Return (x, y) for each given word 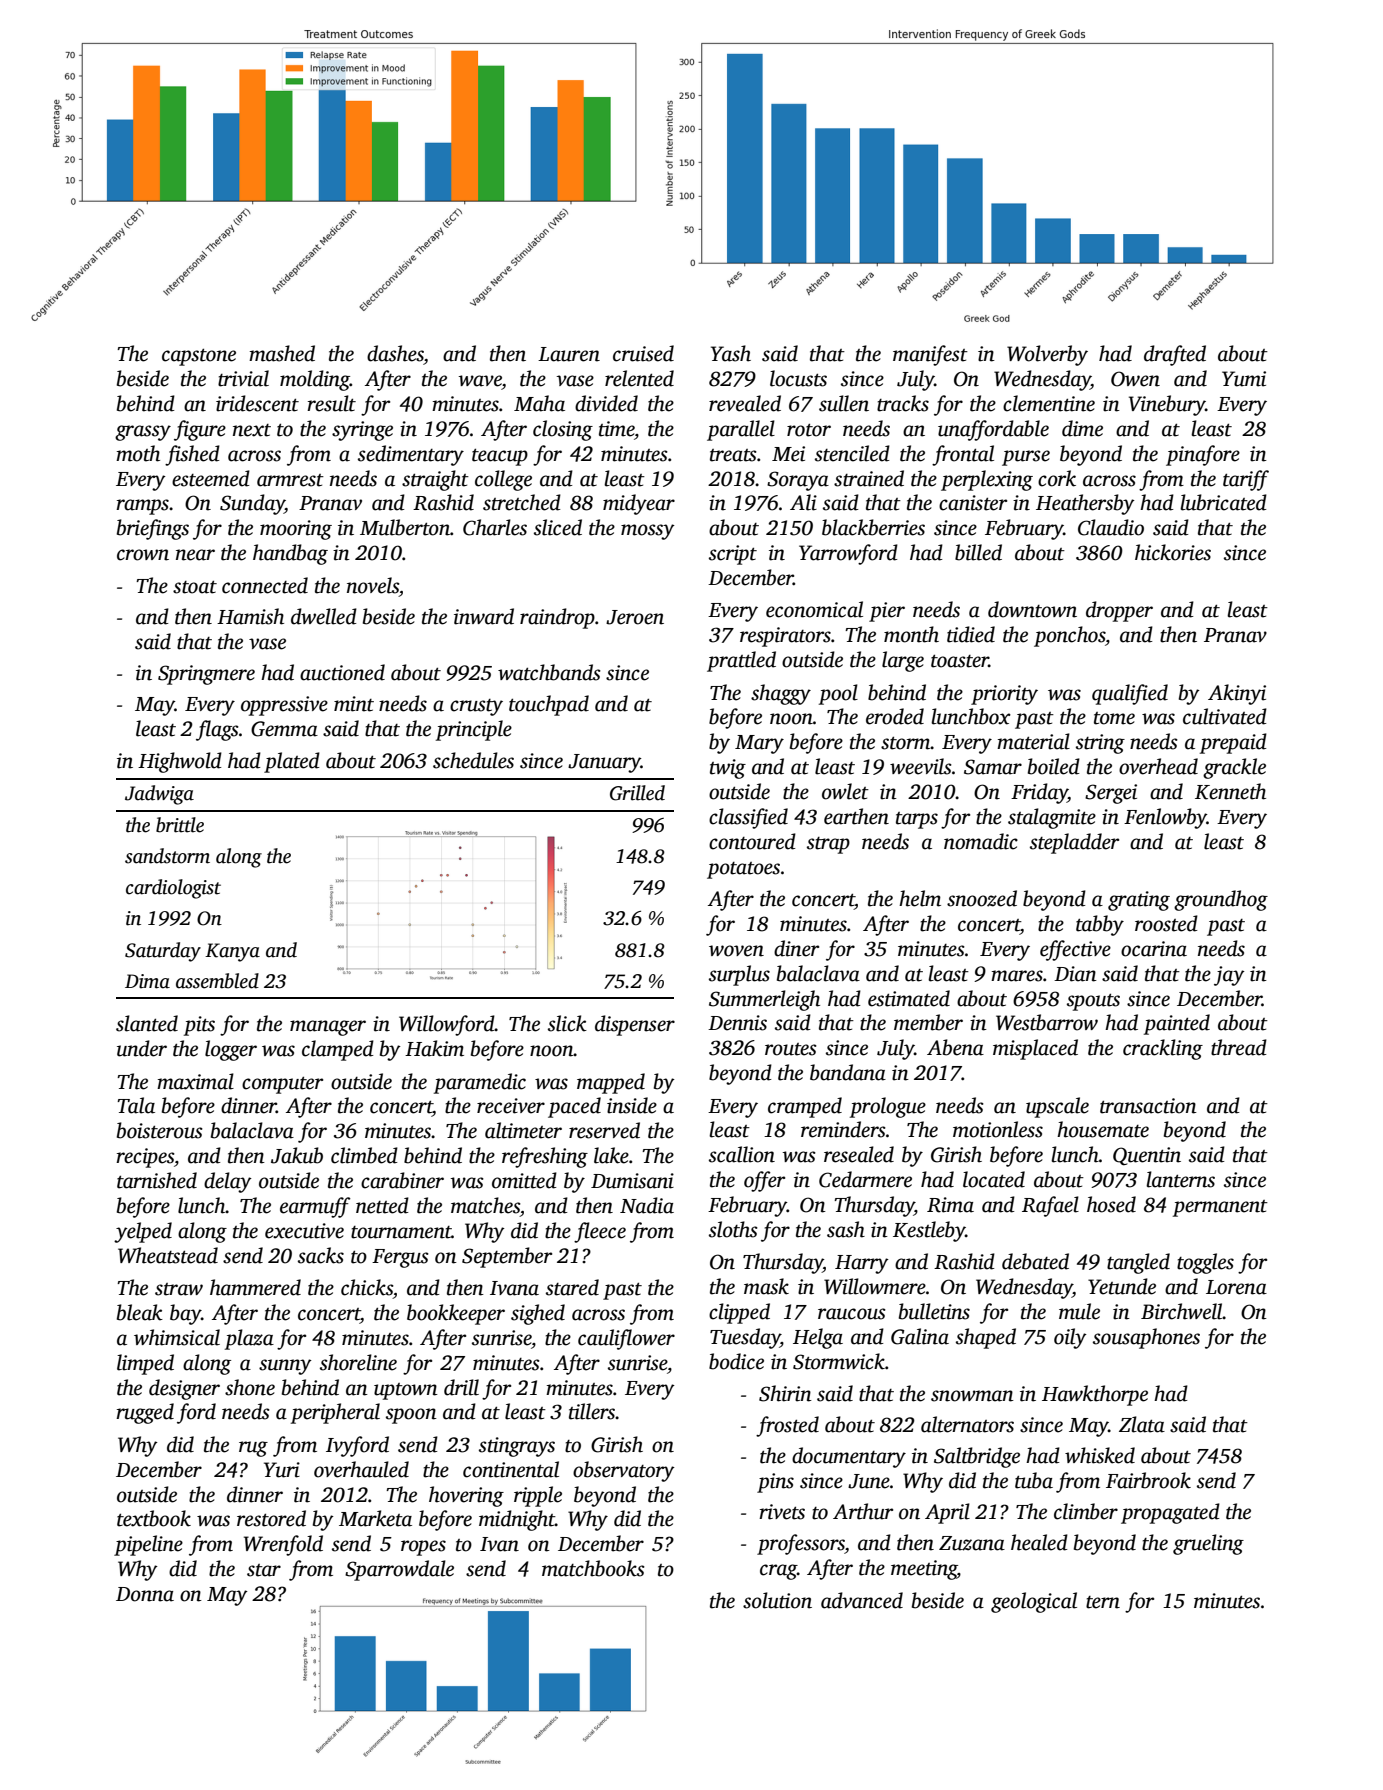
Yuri (282, 1470)
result (331, 403)
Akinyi (1237, 694)
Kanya (232, 952)
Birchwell (1182, 1311)
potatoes (743, 870)
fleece (600, 1232)
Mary (759, 744)
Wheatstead (168, 1255)
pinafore (1203, 455)
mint (354, 704)
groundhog (1221, 900)
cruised (643, 353)
